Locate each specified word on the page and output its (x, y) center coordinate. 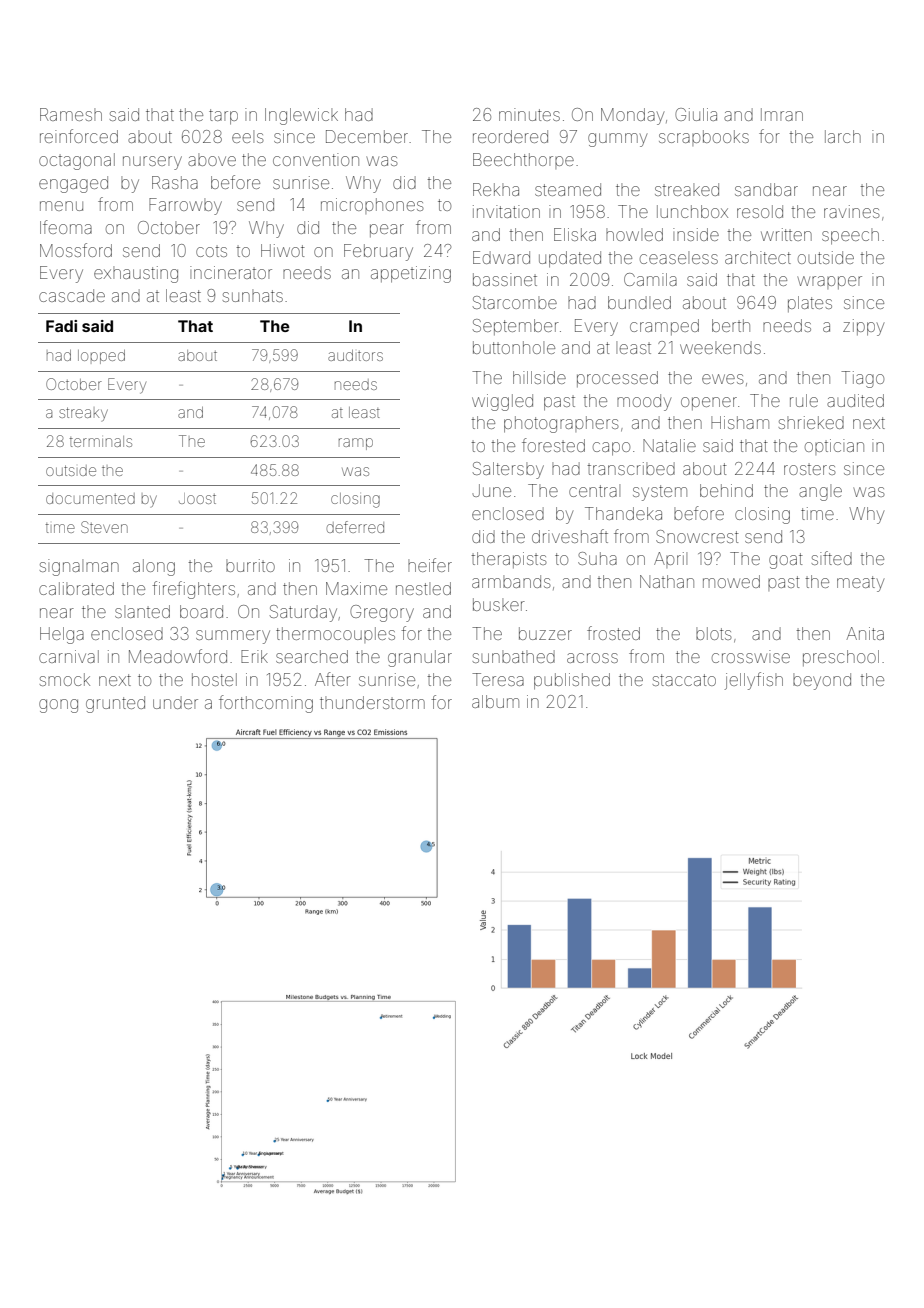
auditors (355, 355)
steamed (568, 189)
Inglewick (301, 116)
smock (65, 679)
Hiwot (283, 250)
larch (843, 136)
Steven (104, 527)
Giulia (696, 114)
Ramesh (71, 114)
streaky (83, 414)
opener (709, 403)
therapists (509, 560)
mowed (731, 581)
